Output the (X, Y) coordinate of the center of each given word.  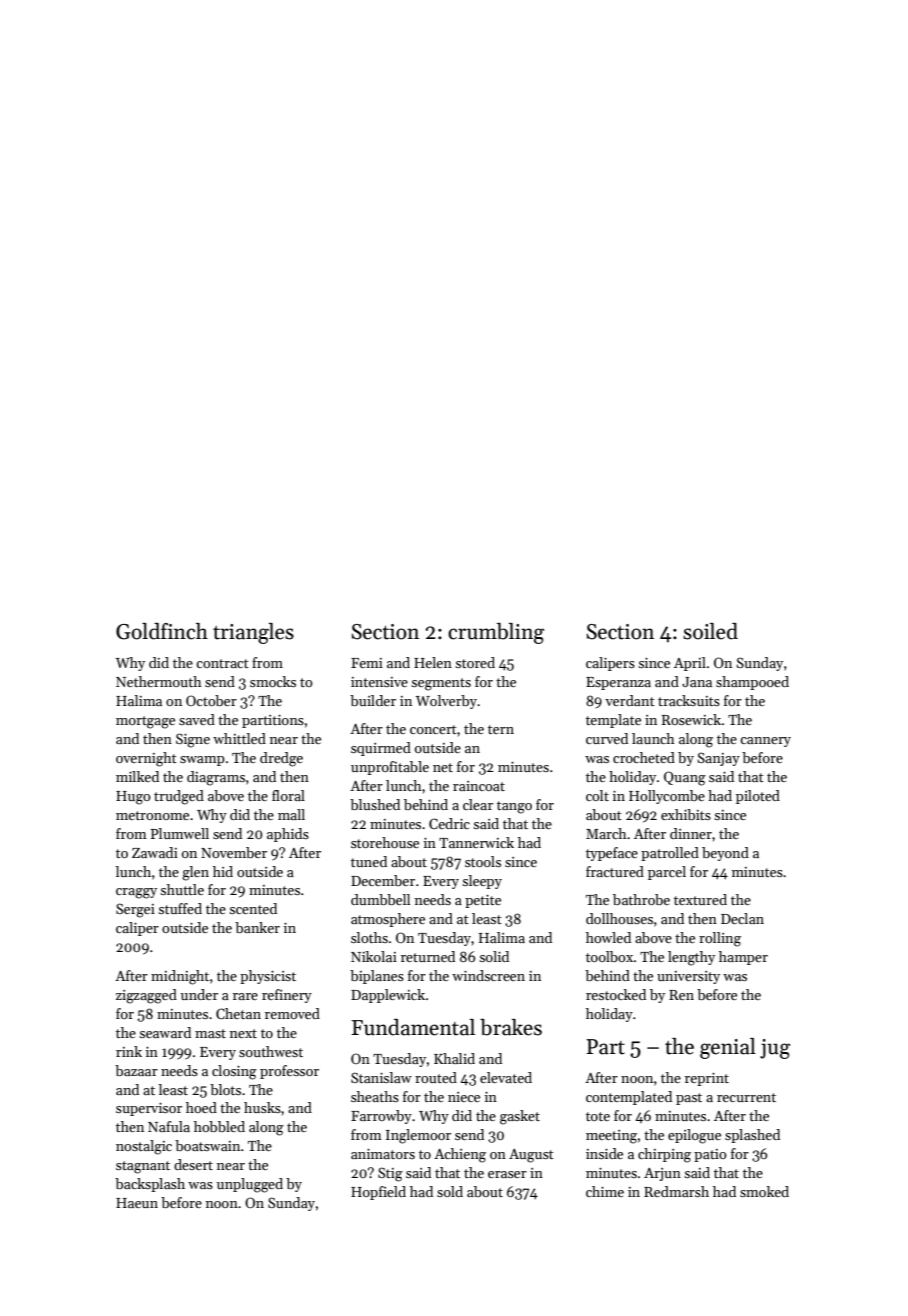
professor (289, 1072)
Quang (685, 778)
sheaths (375, 1096)
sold (450, 1191)
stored (475, 662)
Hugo (133, 798)
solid (494, 956)
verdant (630, 700)
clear (478, 804)
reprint (707, 1079)
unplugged (250, 1185)
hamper (743, 958)
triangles (253, 633)
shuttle (182, 889)
